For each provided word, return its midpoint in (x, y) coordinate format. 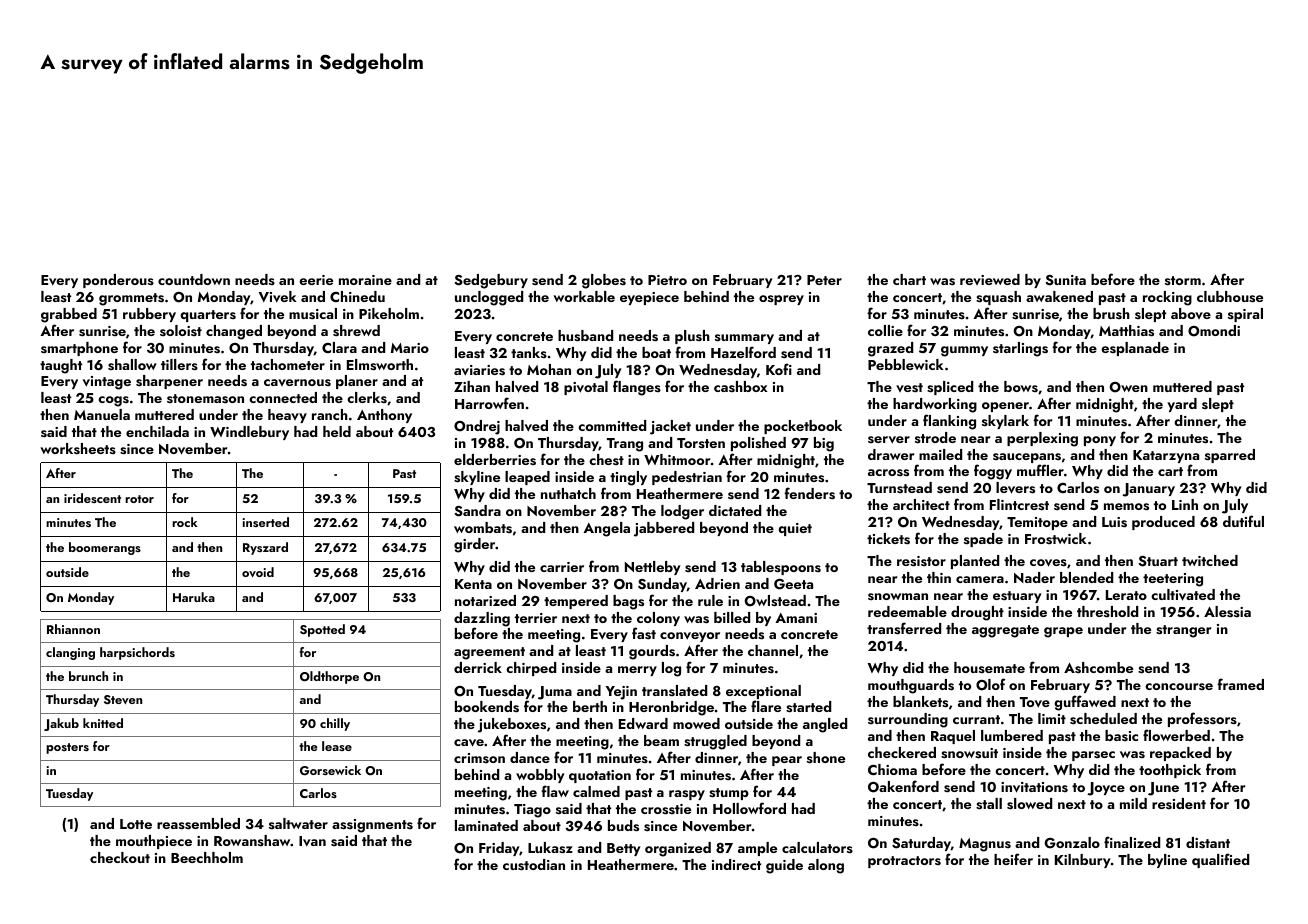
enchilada (157, 431)
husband (585, 336)
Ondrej (477, 427)
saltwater (298, 823)
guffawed (1085, 703)
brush (1111, 313)
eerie (316, 280)
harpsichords (137, 653)
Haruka (194, 597)
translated (674, 690)
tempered (576, 602)
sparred (1230, 456)
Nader (1034, 577)
